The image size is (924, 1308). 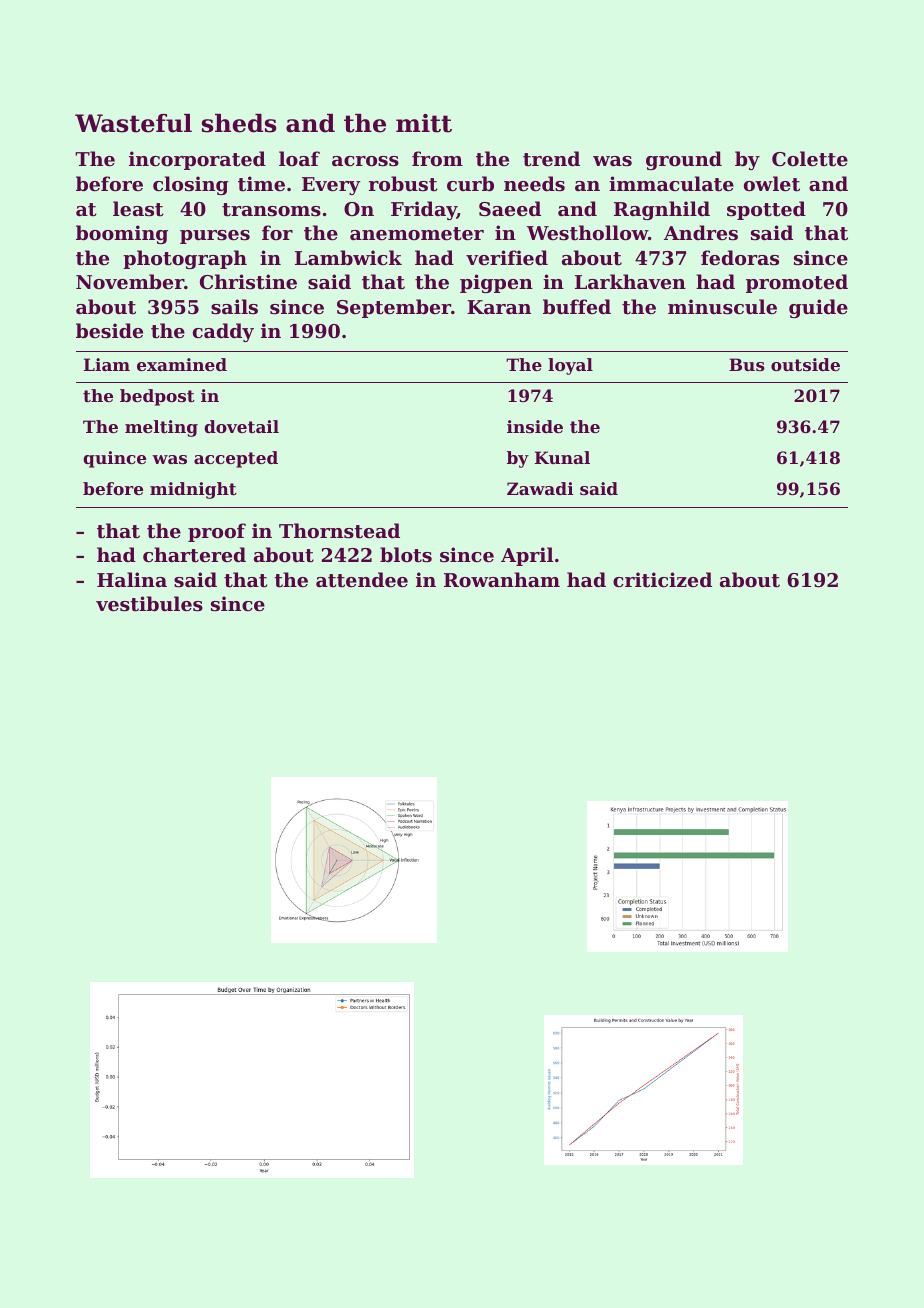 I want to click on robust, so click(x=403, y=184).
